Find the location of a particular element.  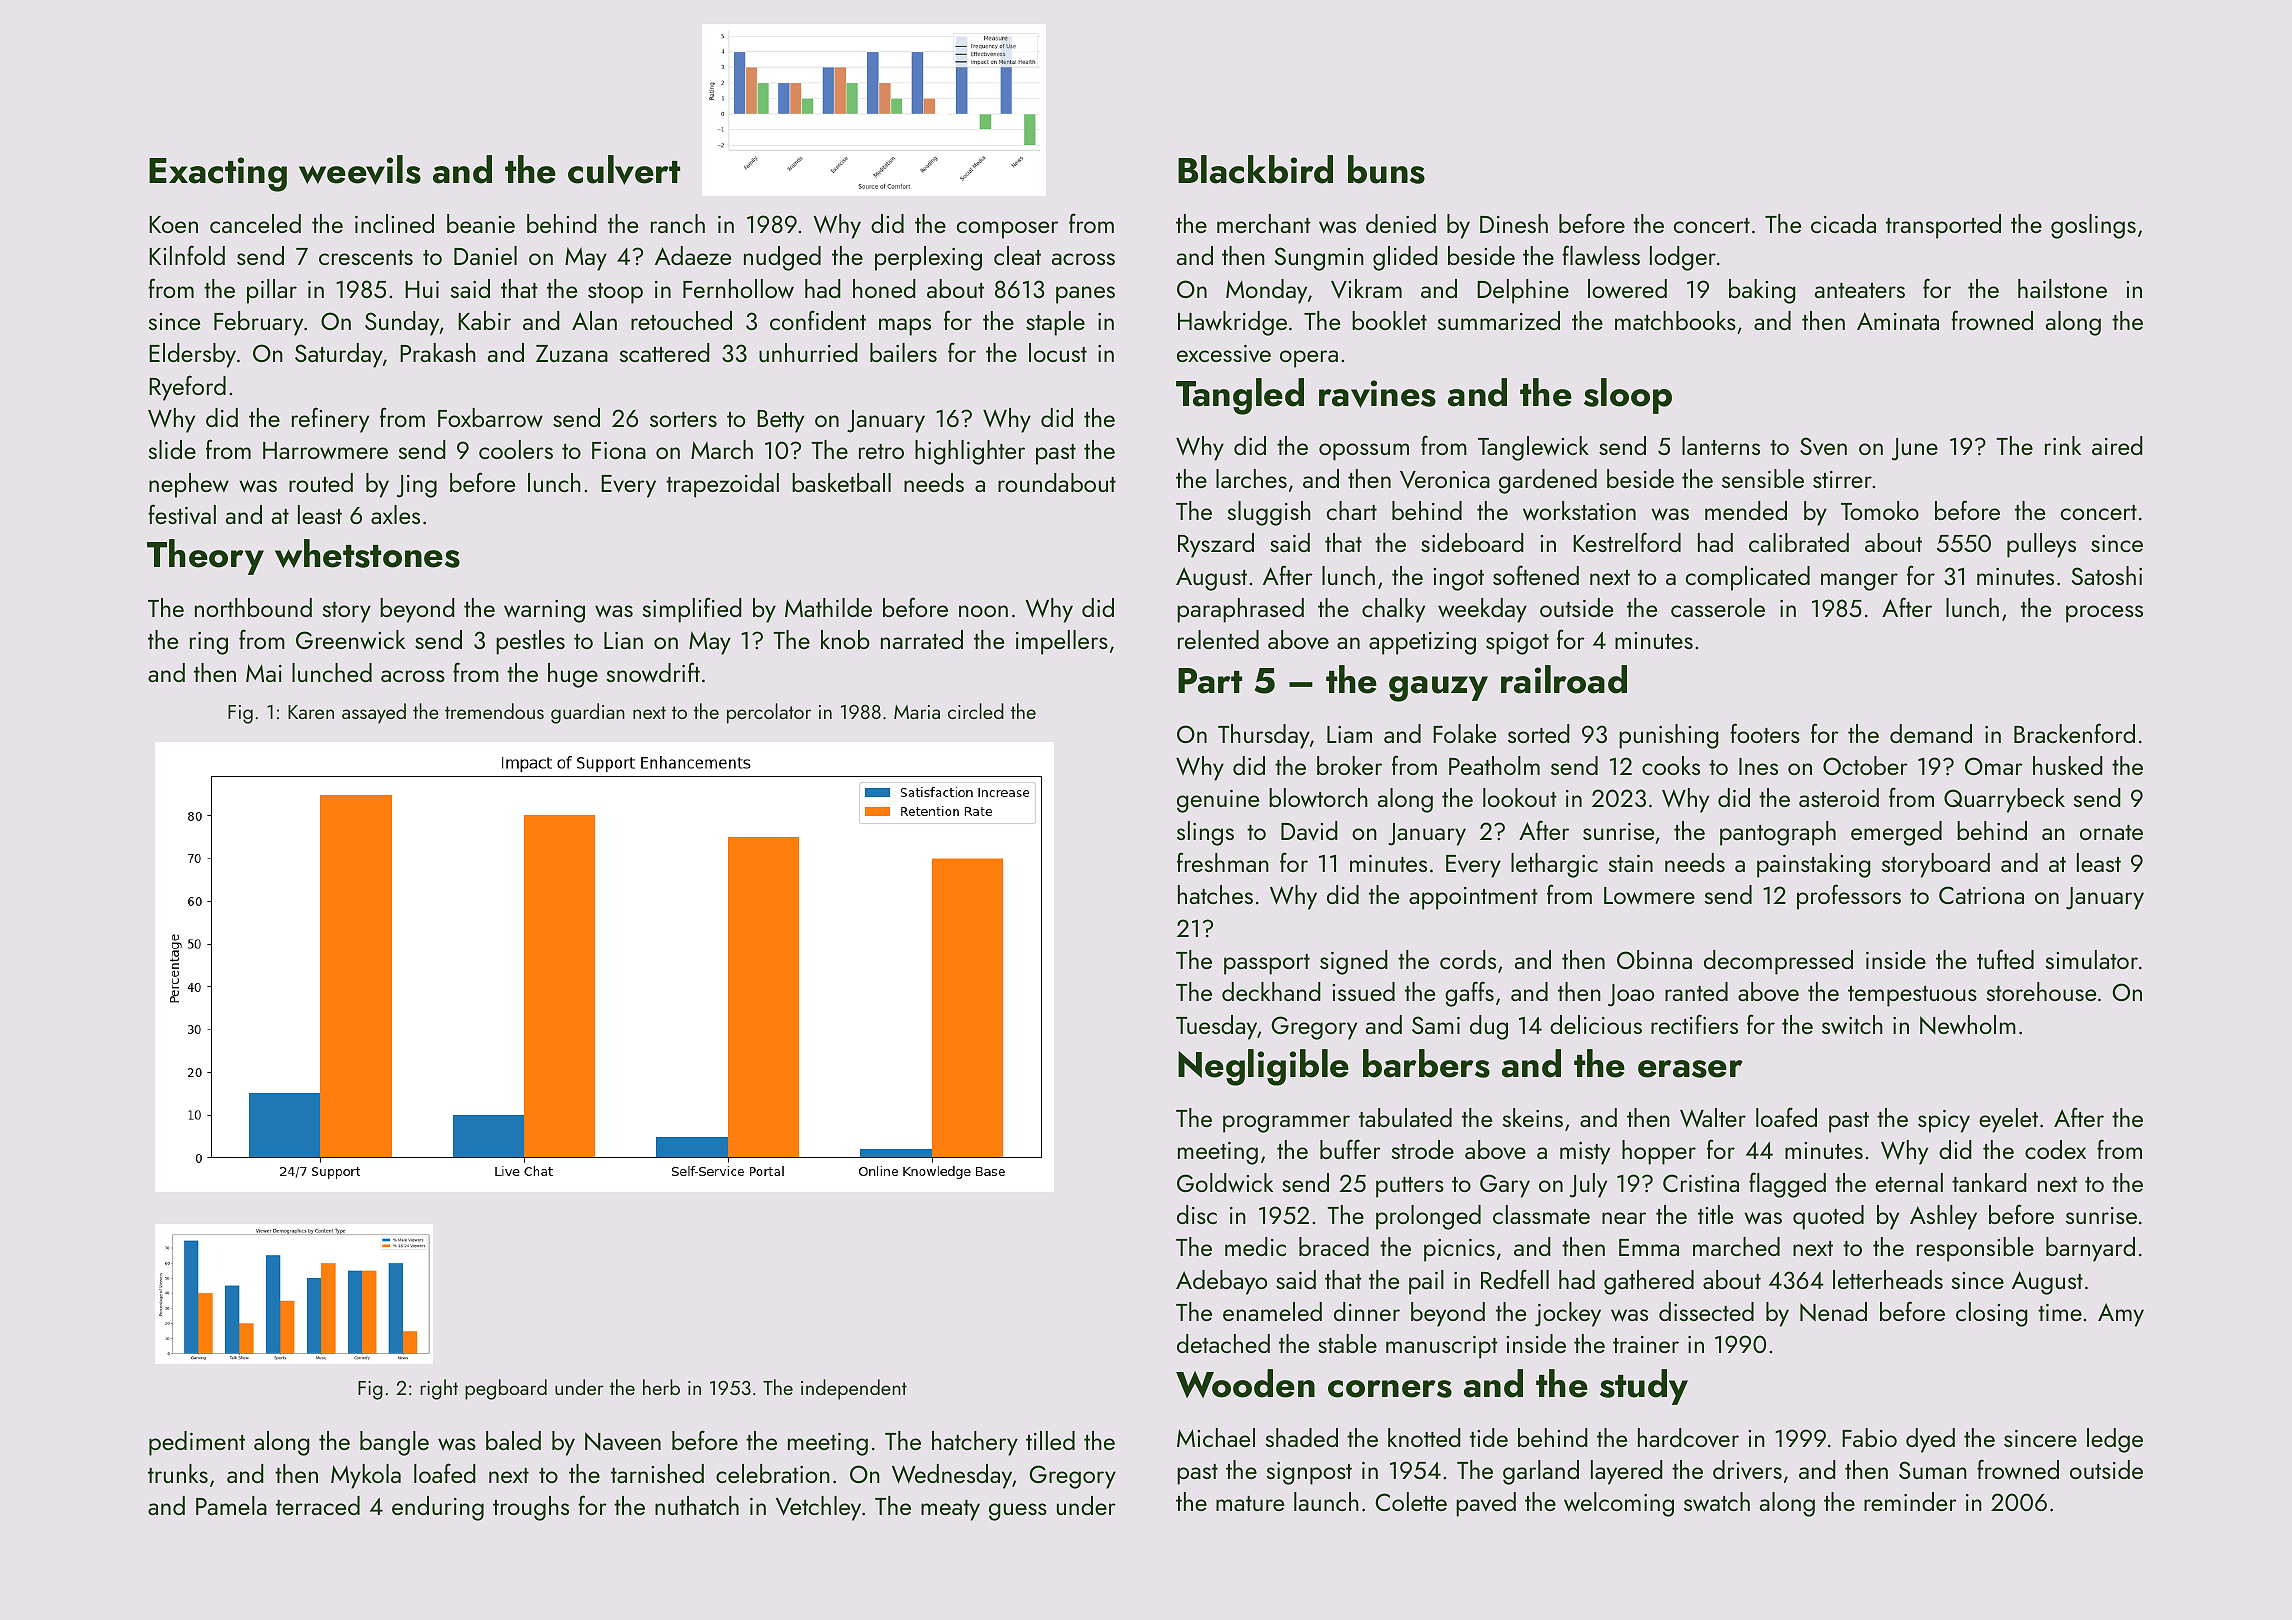

beanie is located at coordinates (481, 223).
